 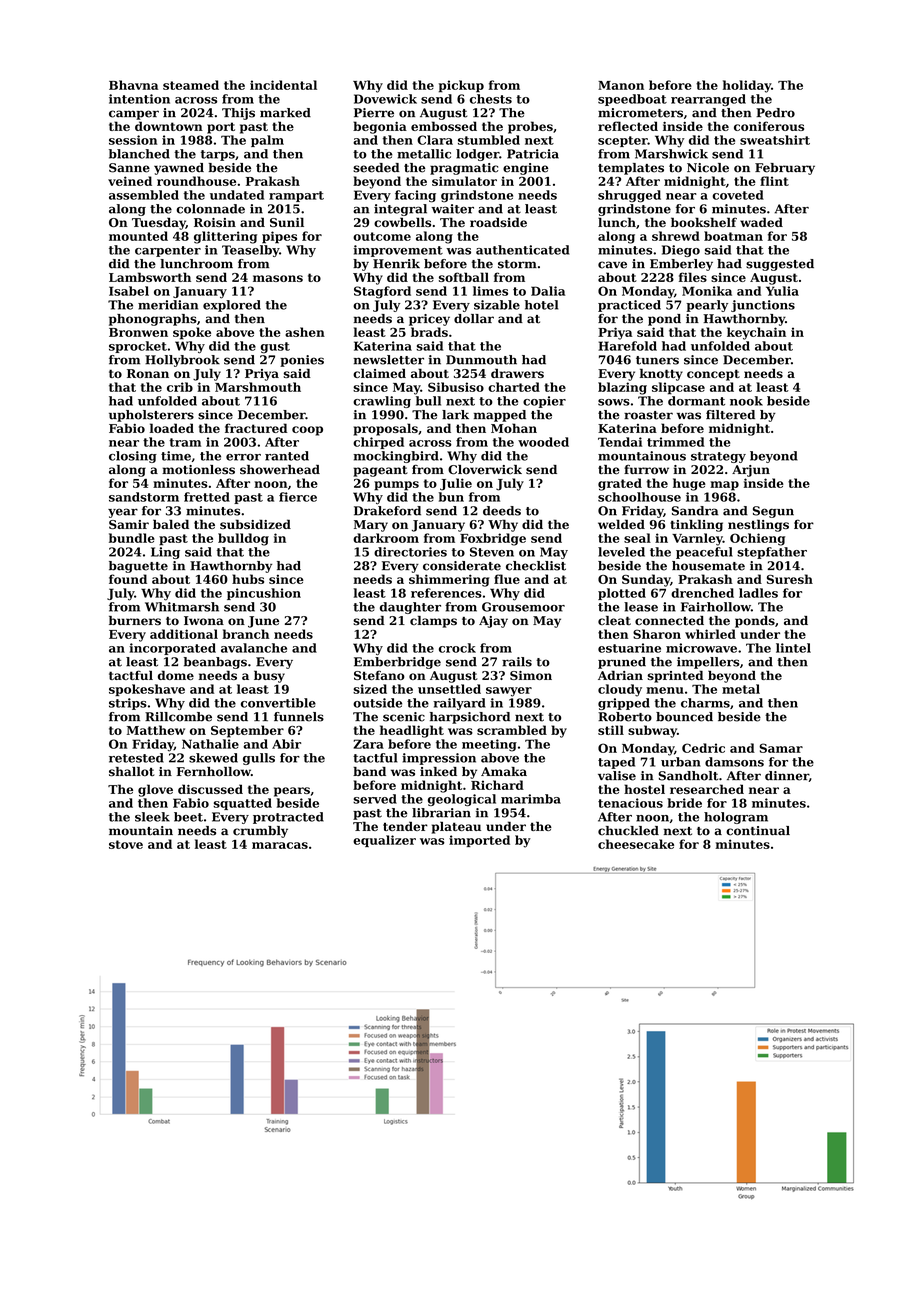 I want to click on continual, so click(x=758, y=831).
